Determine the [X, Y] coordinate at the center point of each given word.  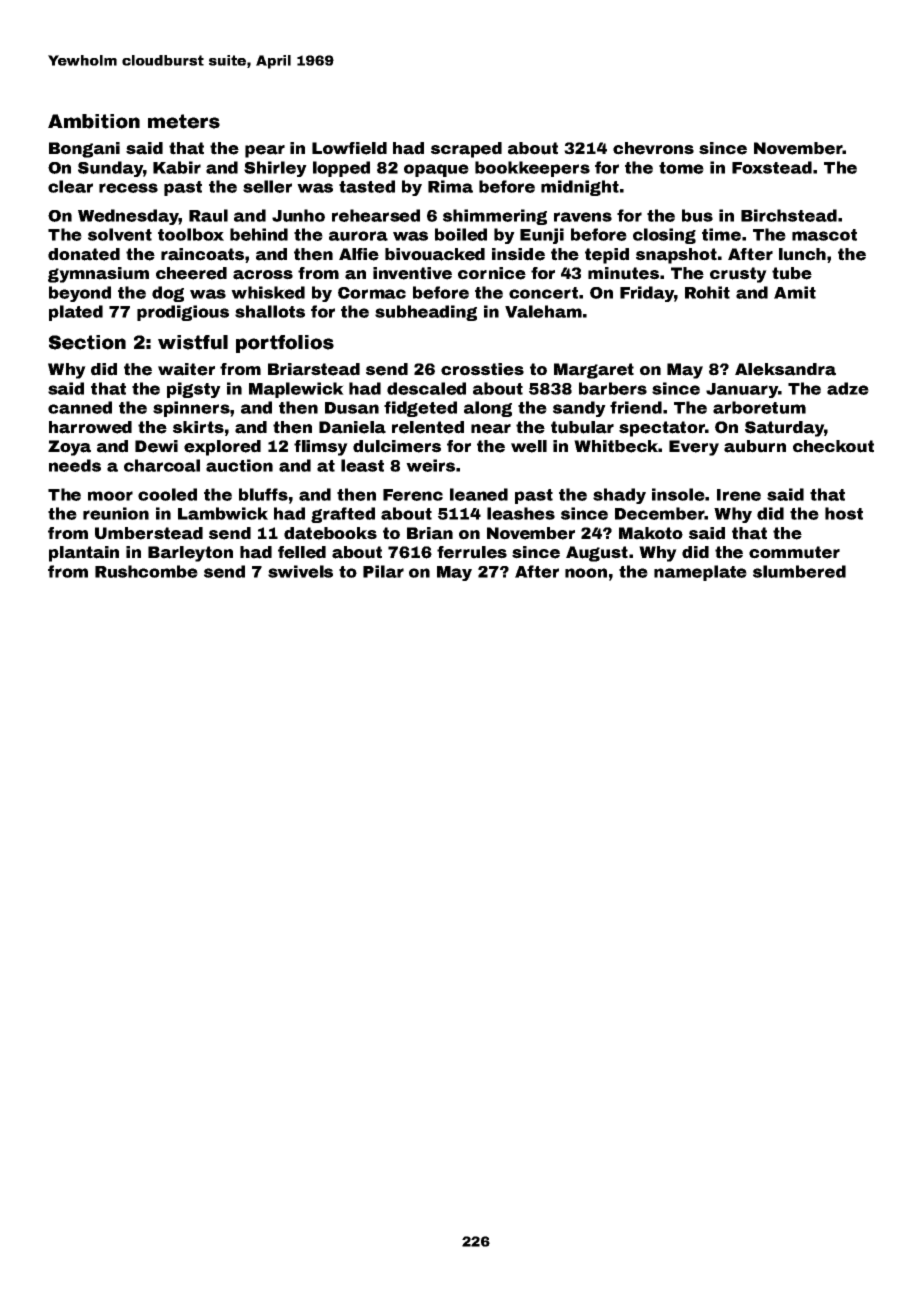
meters [184, 121]
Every [694, 448]
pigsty [194, 390]
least [362, 465]
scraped [466, 150]
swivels [300, 571]
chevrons [653, 148]
